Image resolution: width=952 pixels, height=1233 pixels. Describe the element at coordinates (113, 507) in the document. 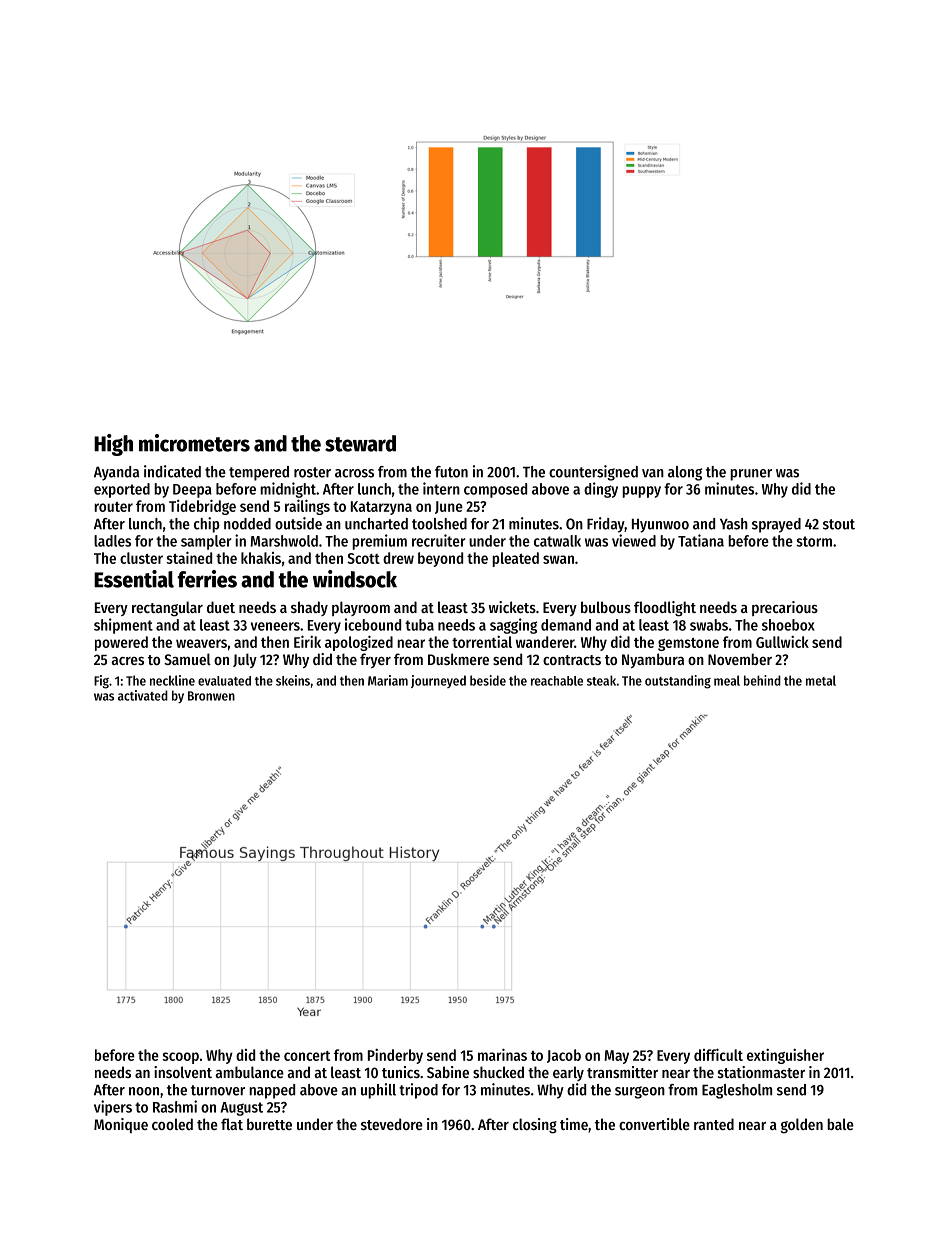

I see `router` at that location.
